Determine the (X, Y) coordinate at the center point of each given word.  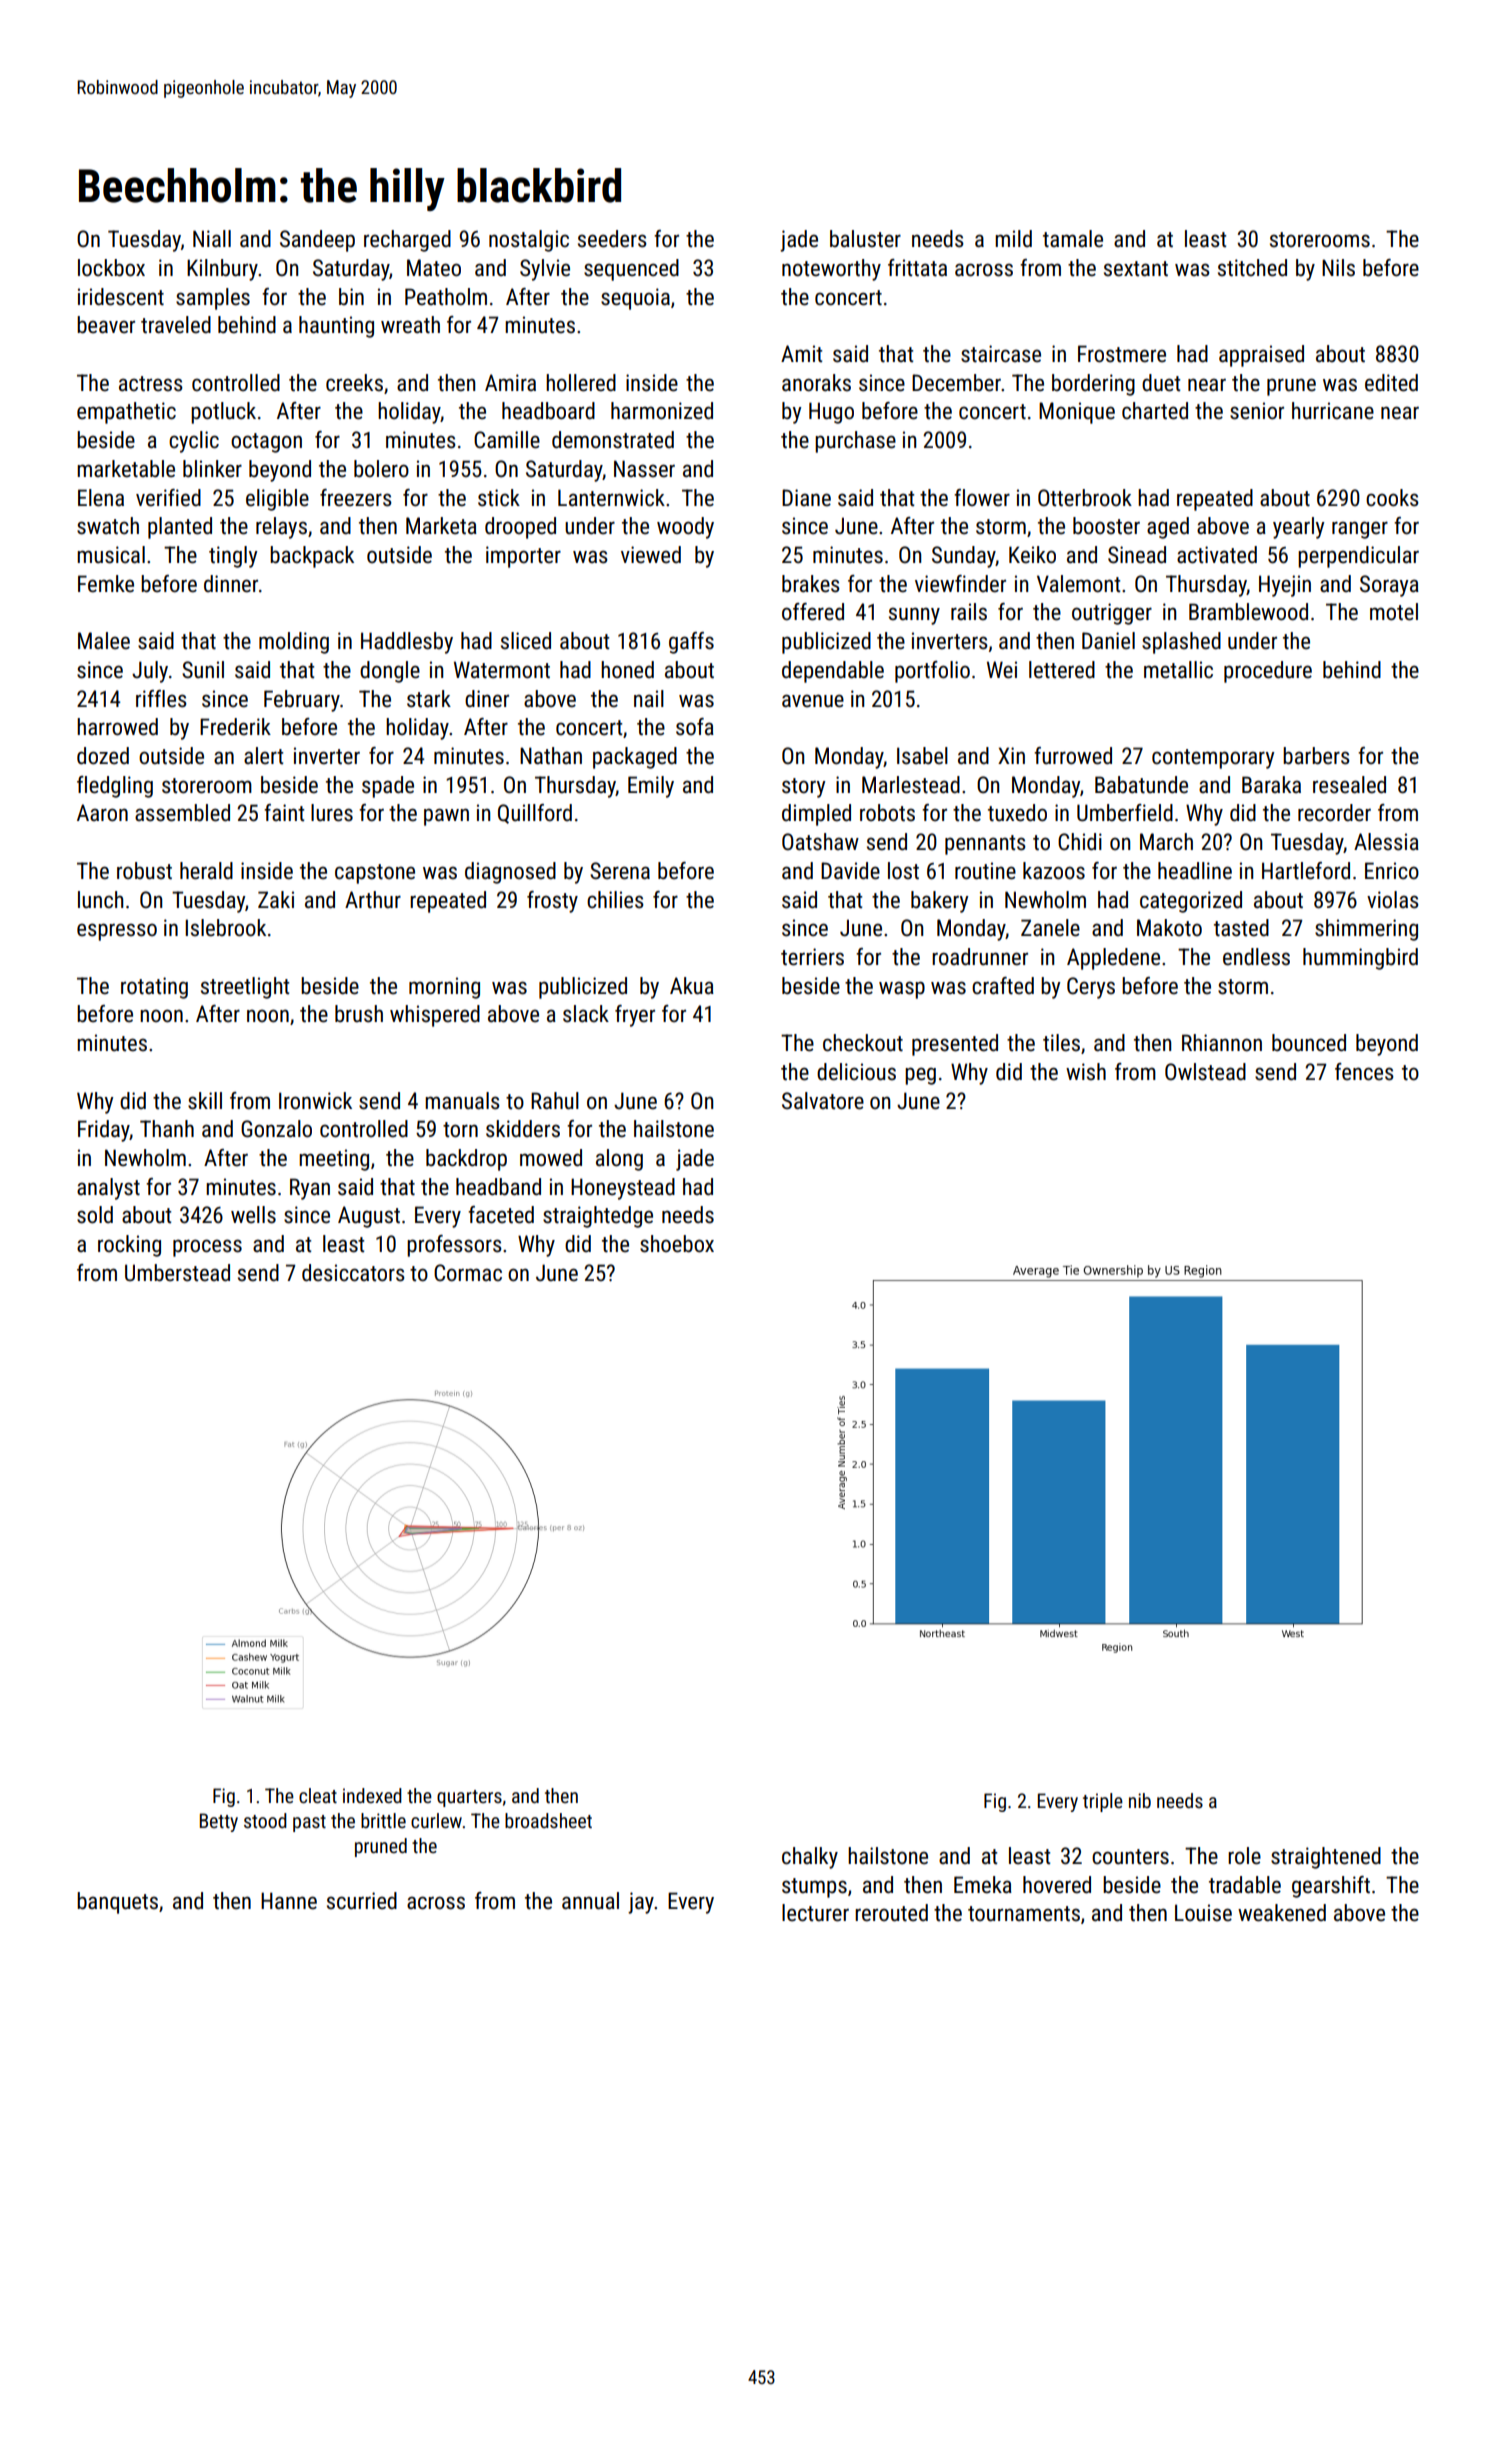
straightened (1326, 1858)
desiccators (353, 1273)
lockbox (111, 268)
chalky (810, 1858)
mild (1013, 238)
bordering (1093, 385)
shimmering (1366, 930)
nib (1140, 1800)
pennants (985, 845)
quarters (469, 1798)
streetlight (245, 988)
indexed (372, 1795)
